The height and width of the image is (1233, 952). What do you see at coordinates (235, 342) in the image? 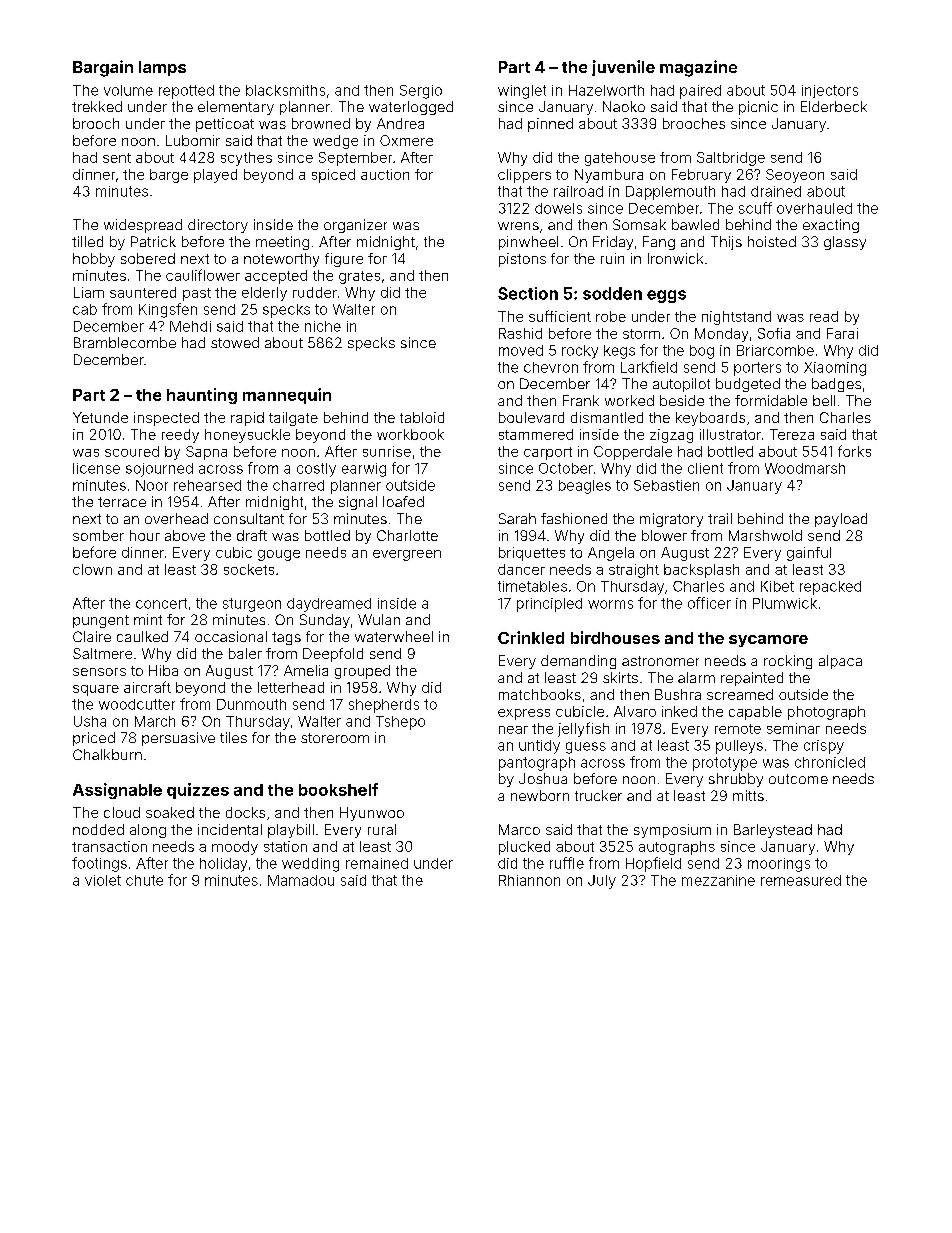
I see `stowed` at bounding box center [235, 342].
